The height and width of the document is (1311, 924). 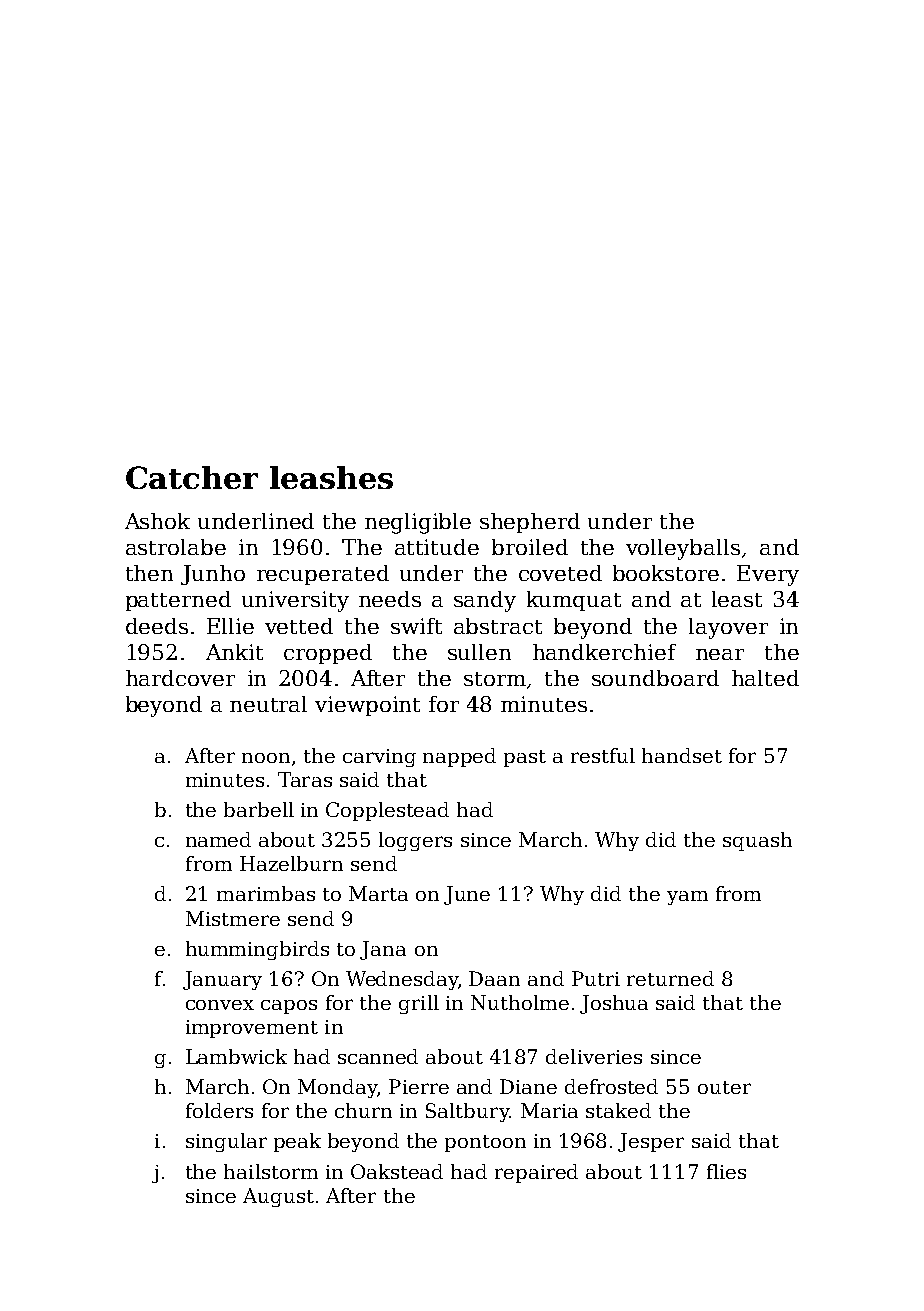 What do you see at coordinates (437, 547) in the document?
I see `attitude` at bounding box center [437, 547].
